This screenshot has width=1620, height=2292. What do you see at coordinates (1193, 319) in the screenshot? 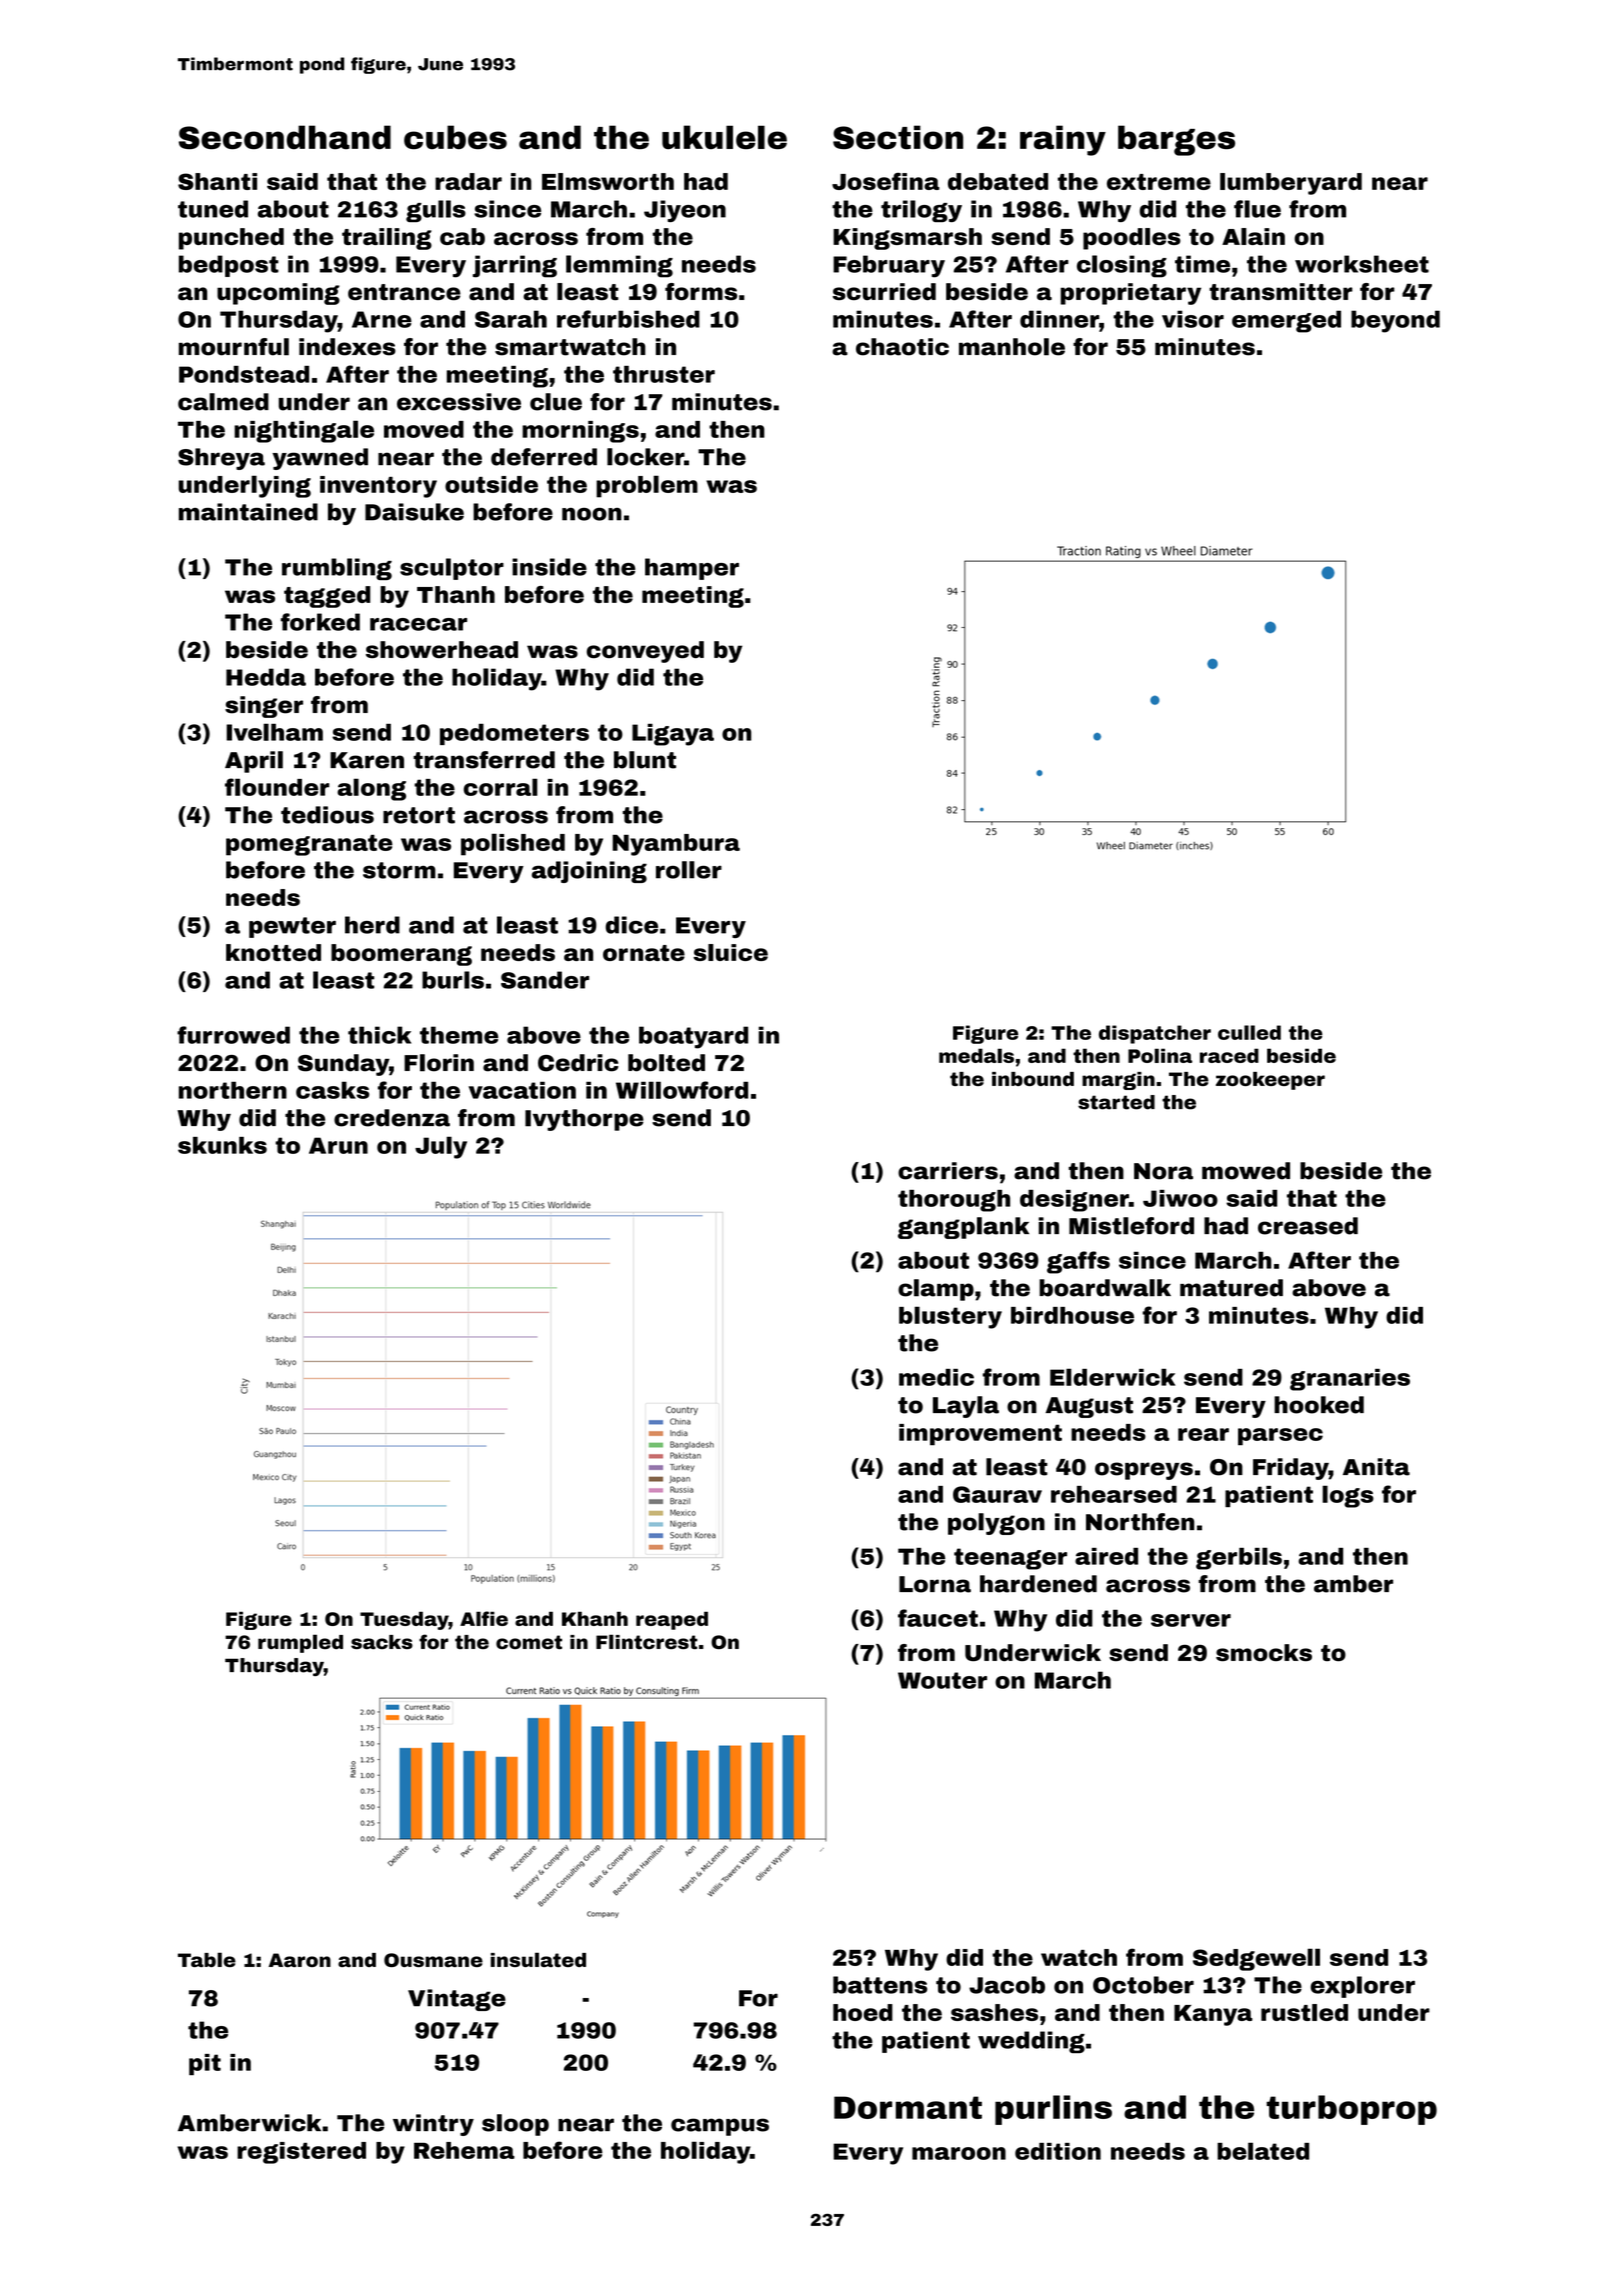
I see `visor` at bounding box center [1193, 319].
